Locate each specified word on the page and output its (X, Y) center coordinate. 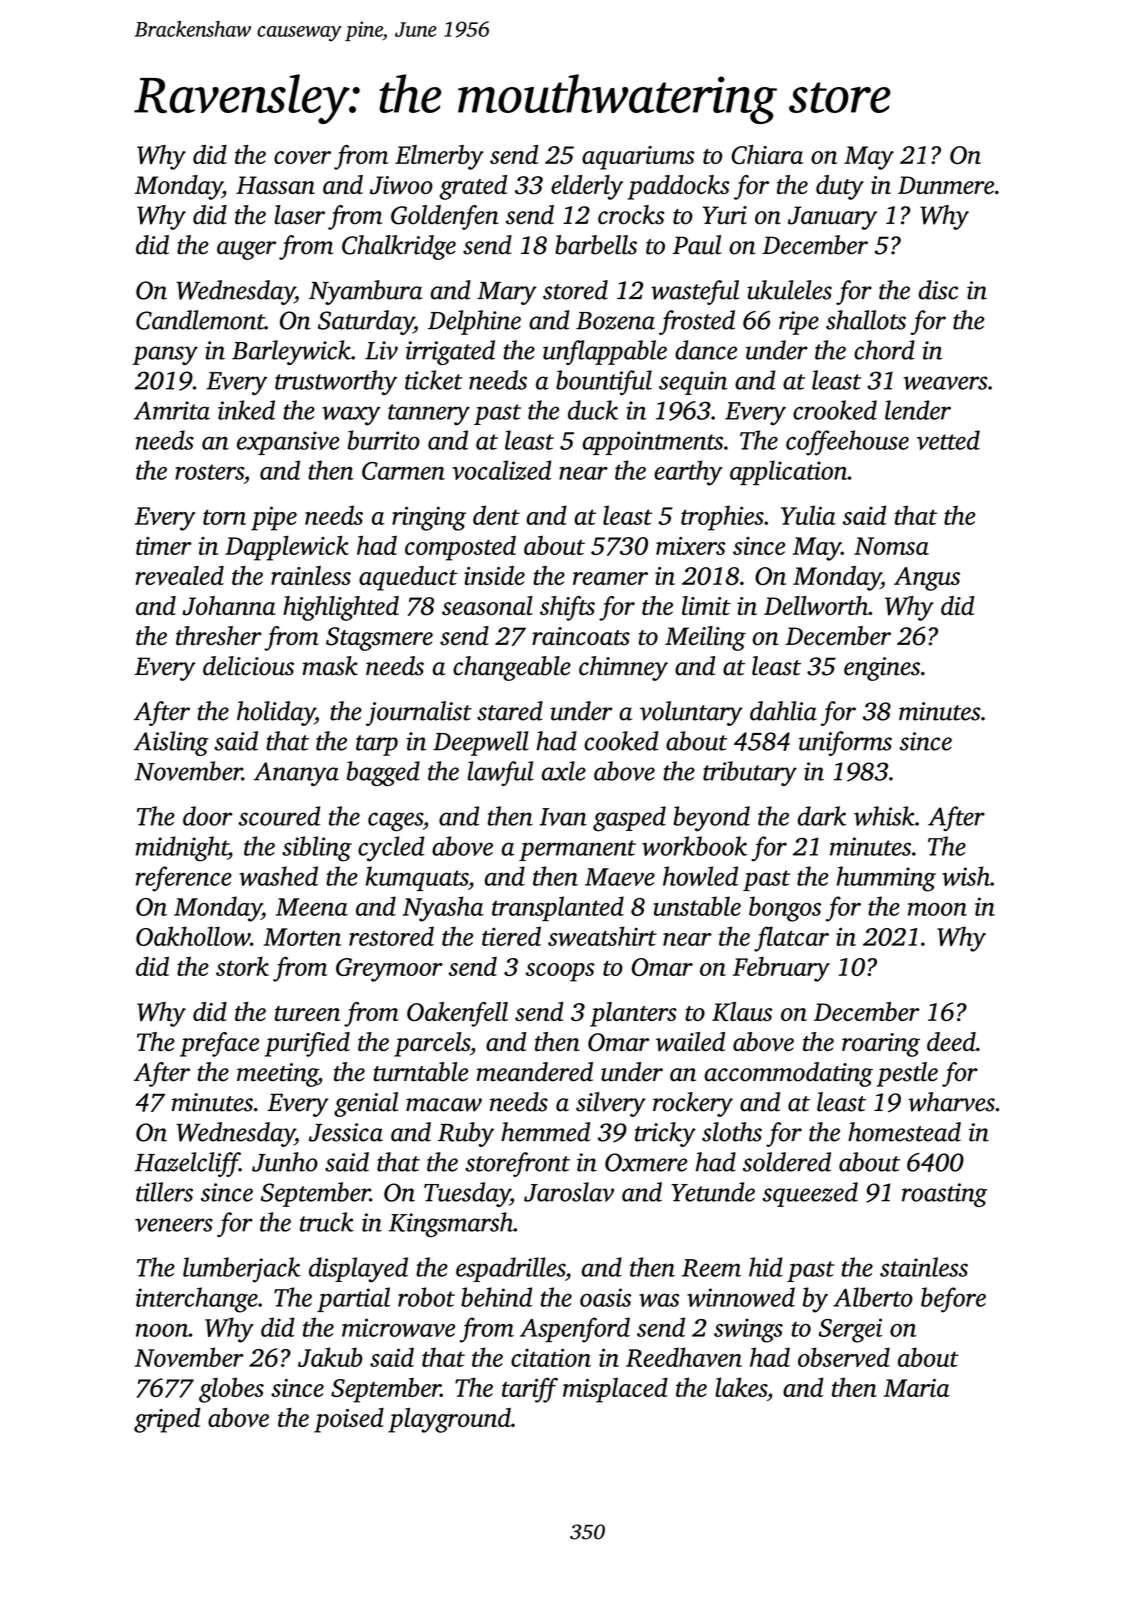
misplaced (615, 1390)
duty (840, 187)
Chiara (767, 154)
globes (231, 1390)
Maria (917, 1388)
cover (302, 157)
